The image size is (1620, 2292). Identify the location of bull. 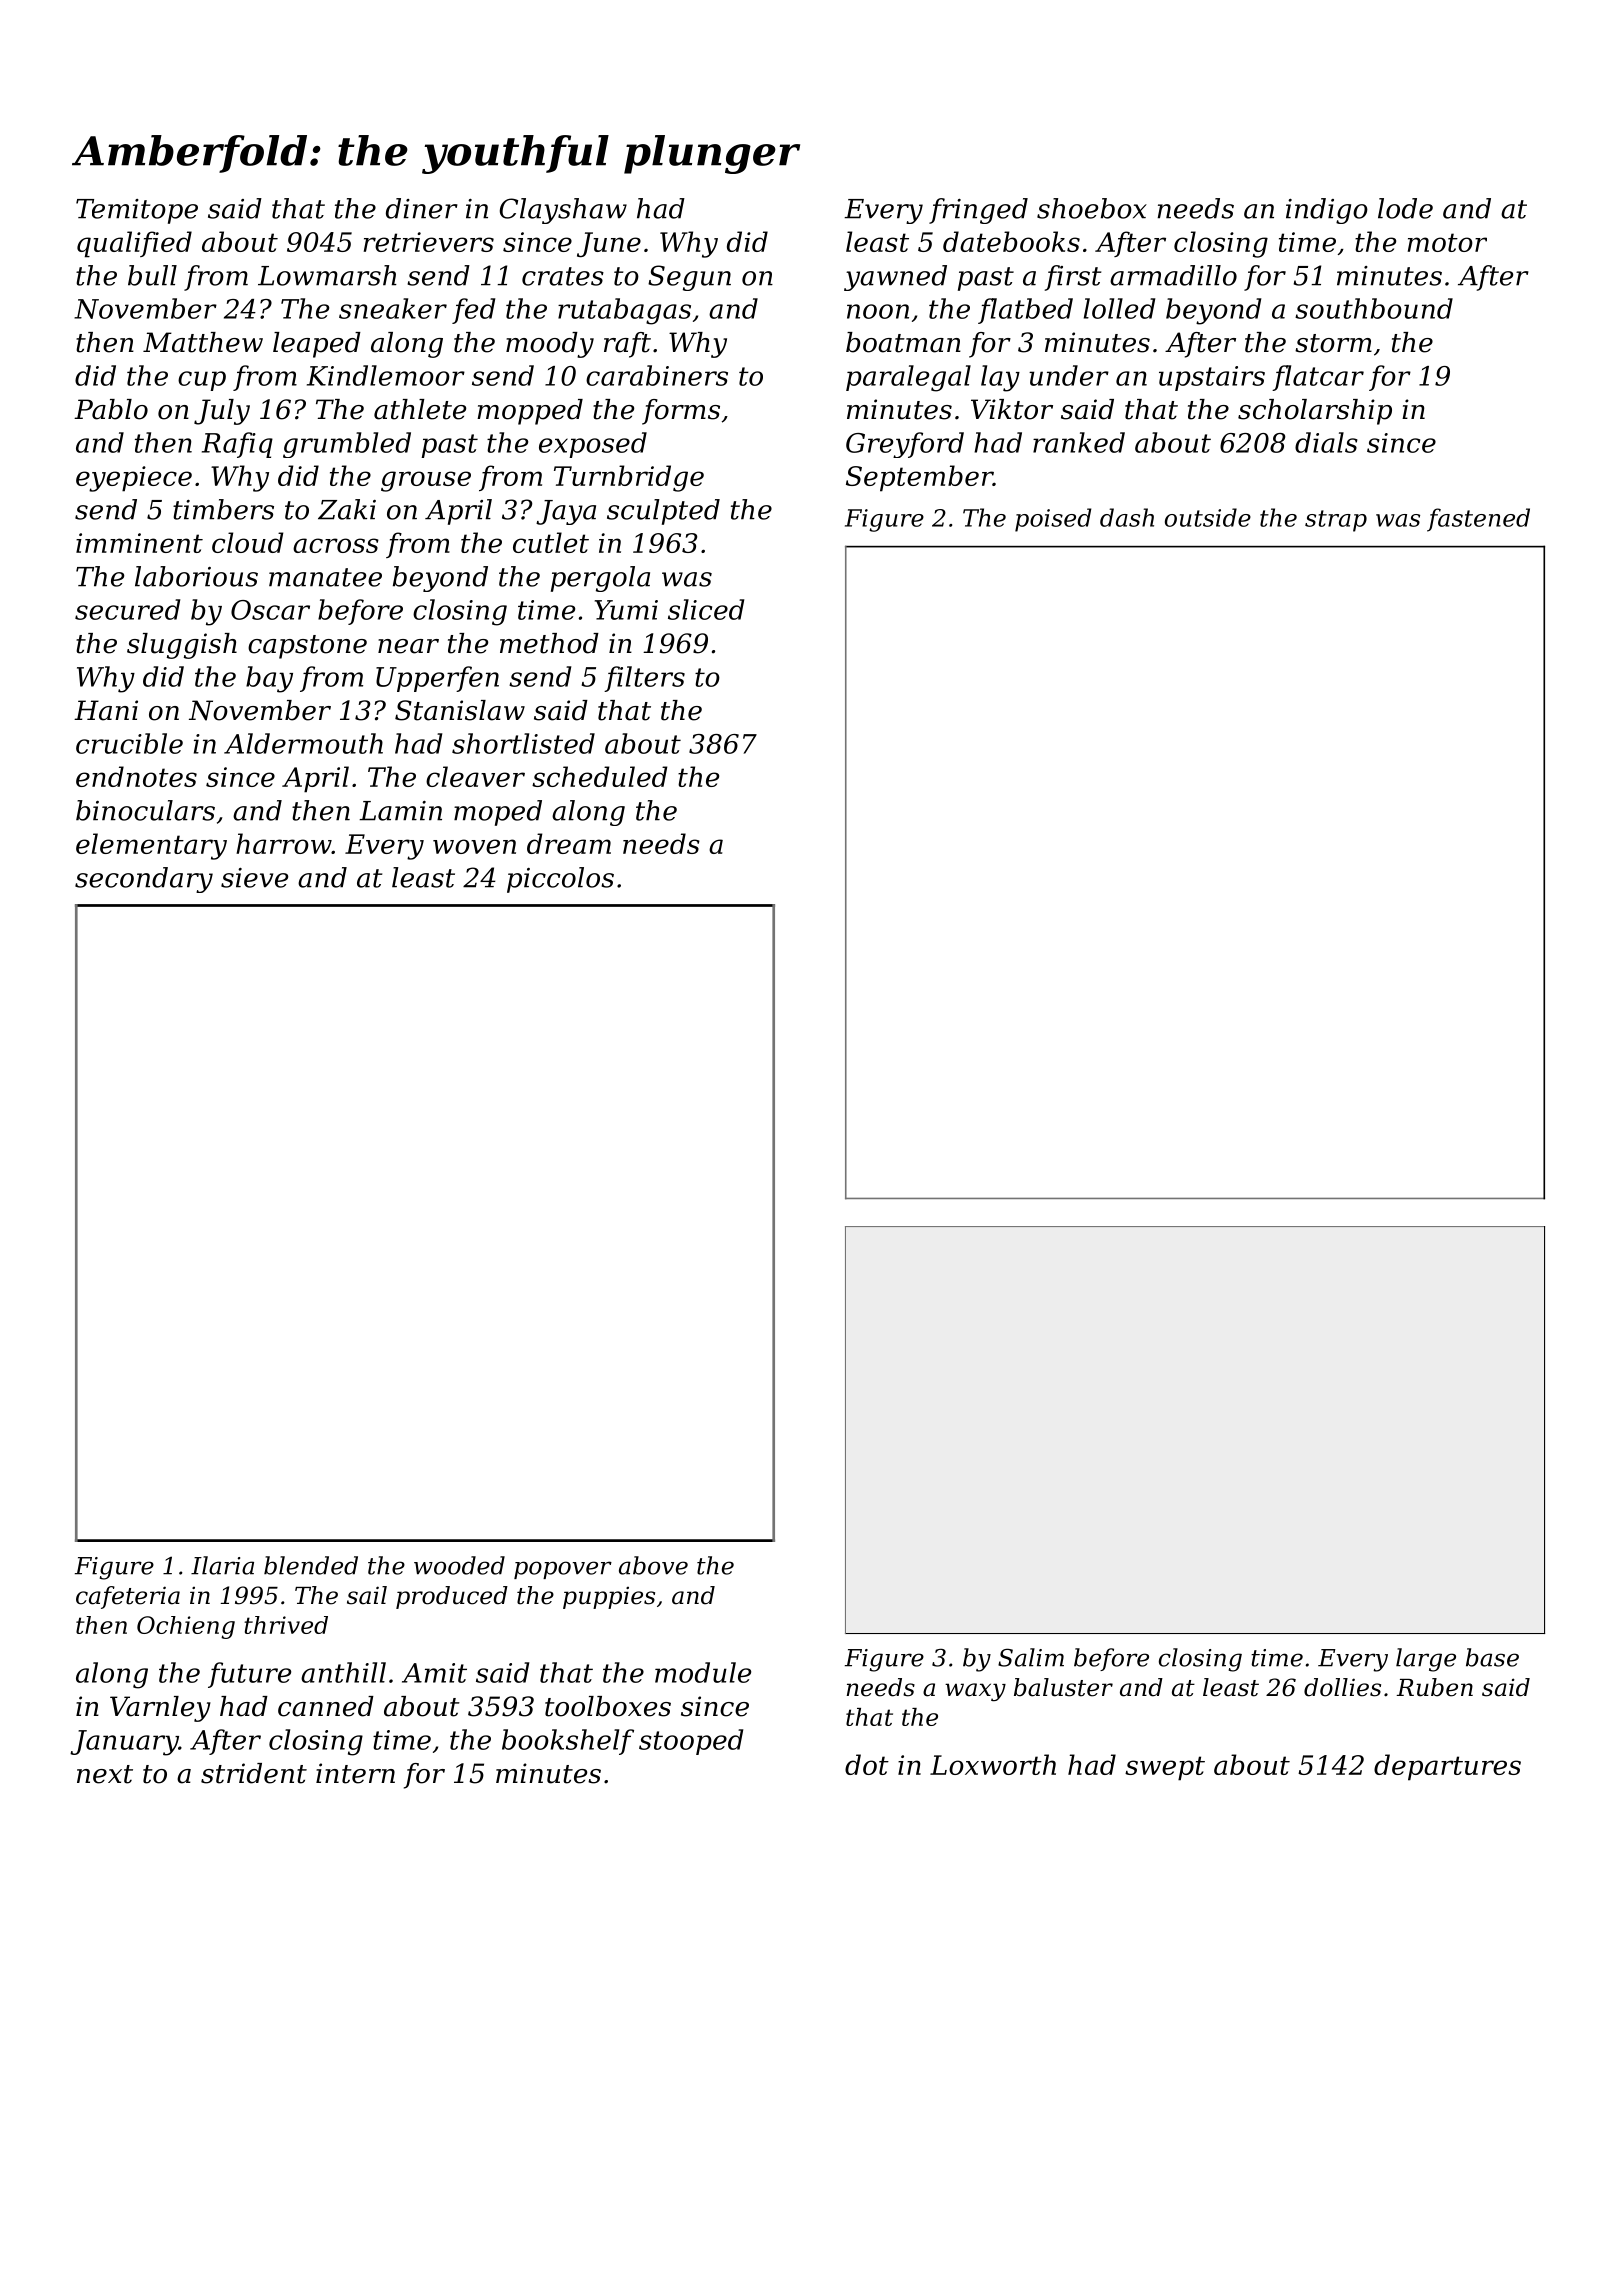
(152, 275).
